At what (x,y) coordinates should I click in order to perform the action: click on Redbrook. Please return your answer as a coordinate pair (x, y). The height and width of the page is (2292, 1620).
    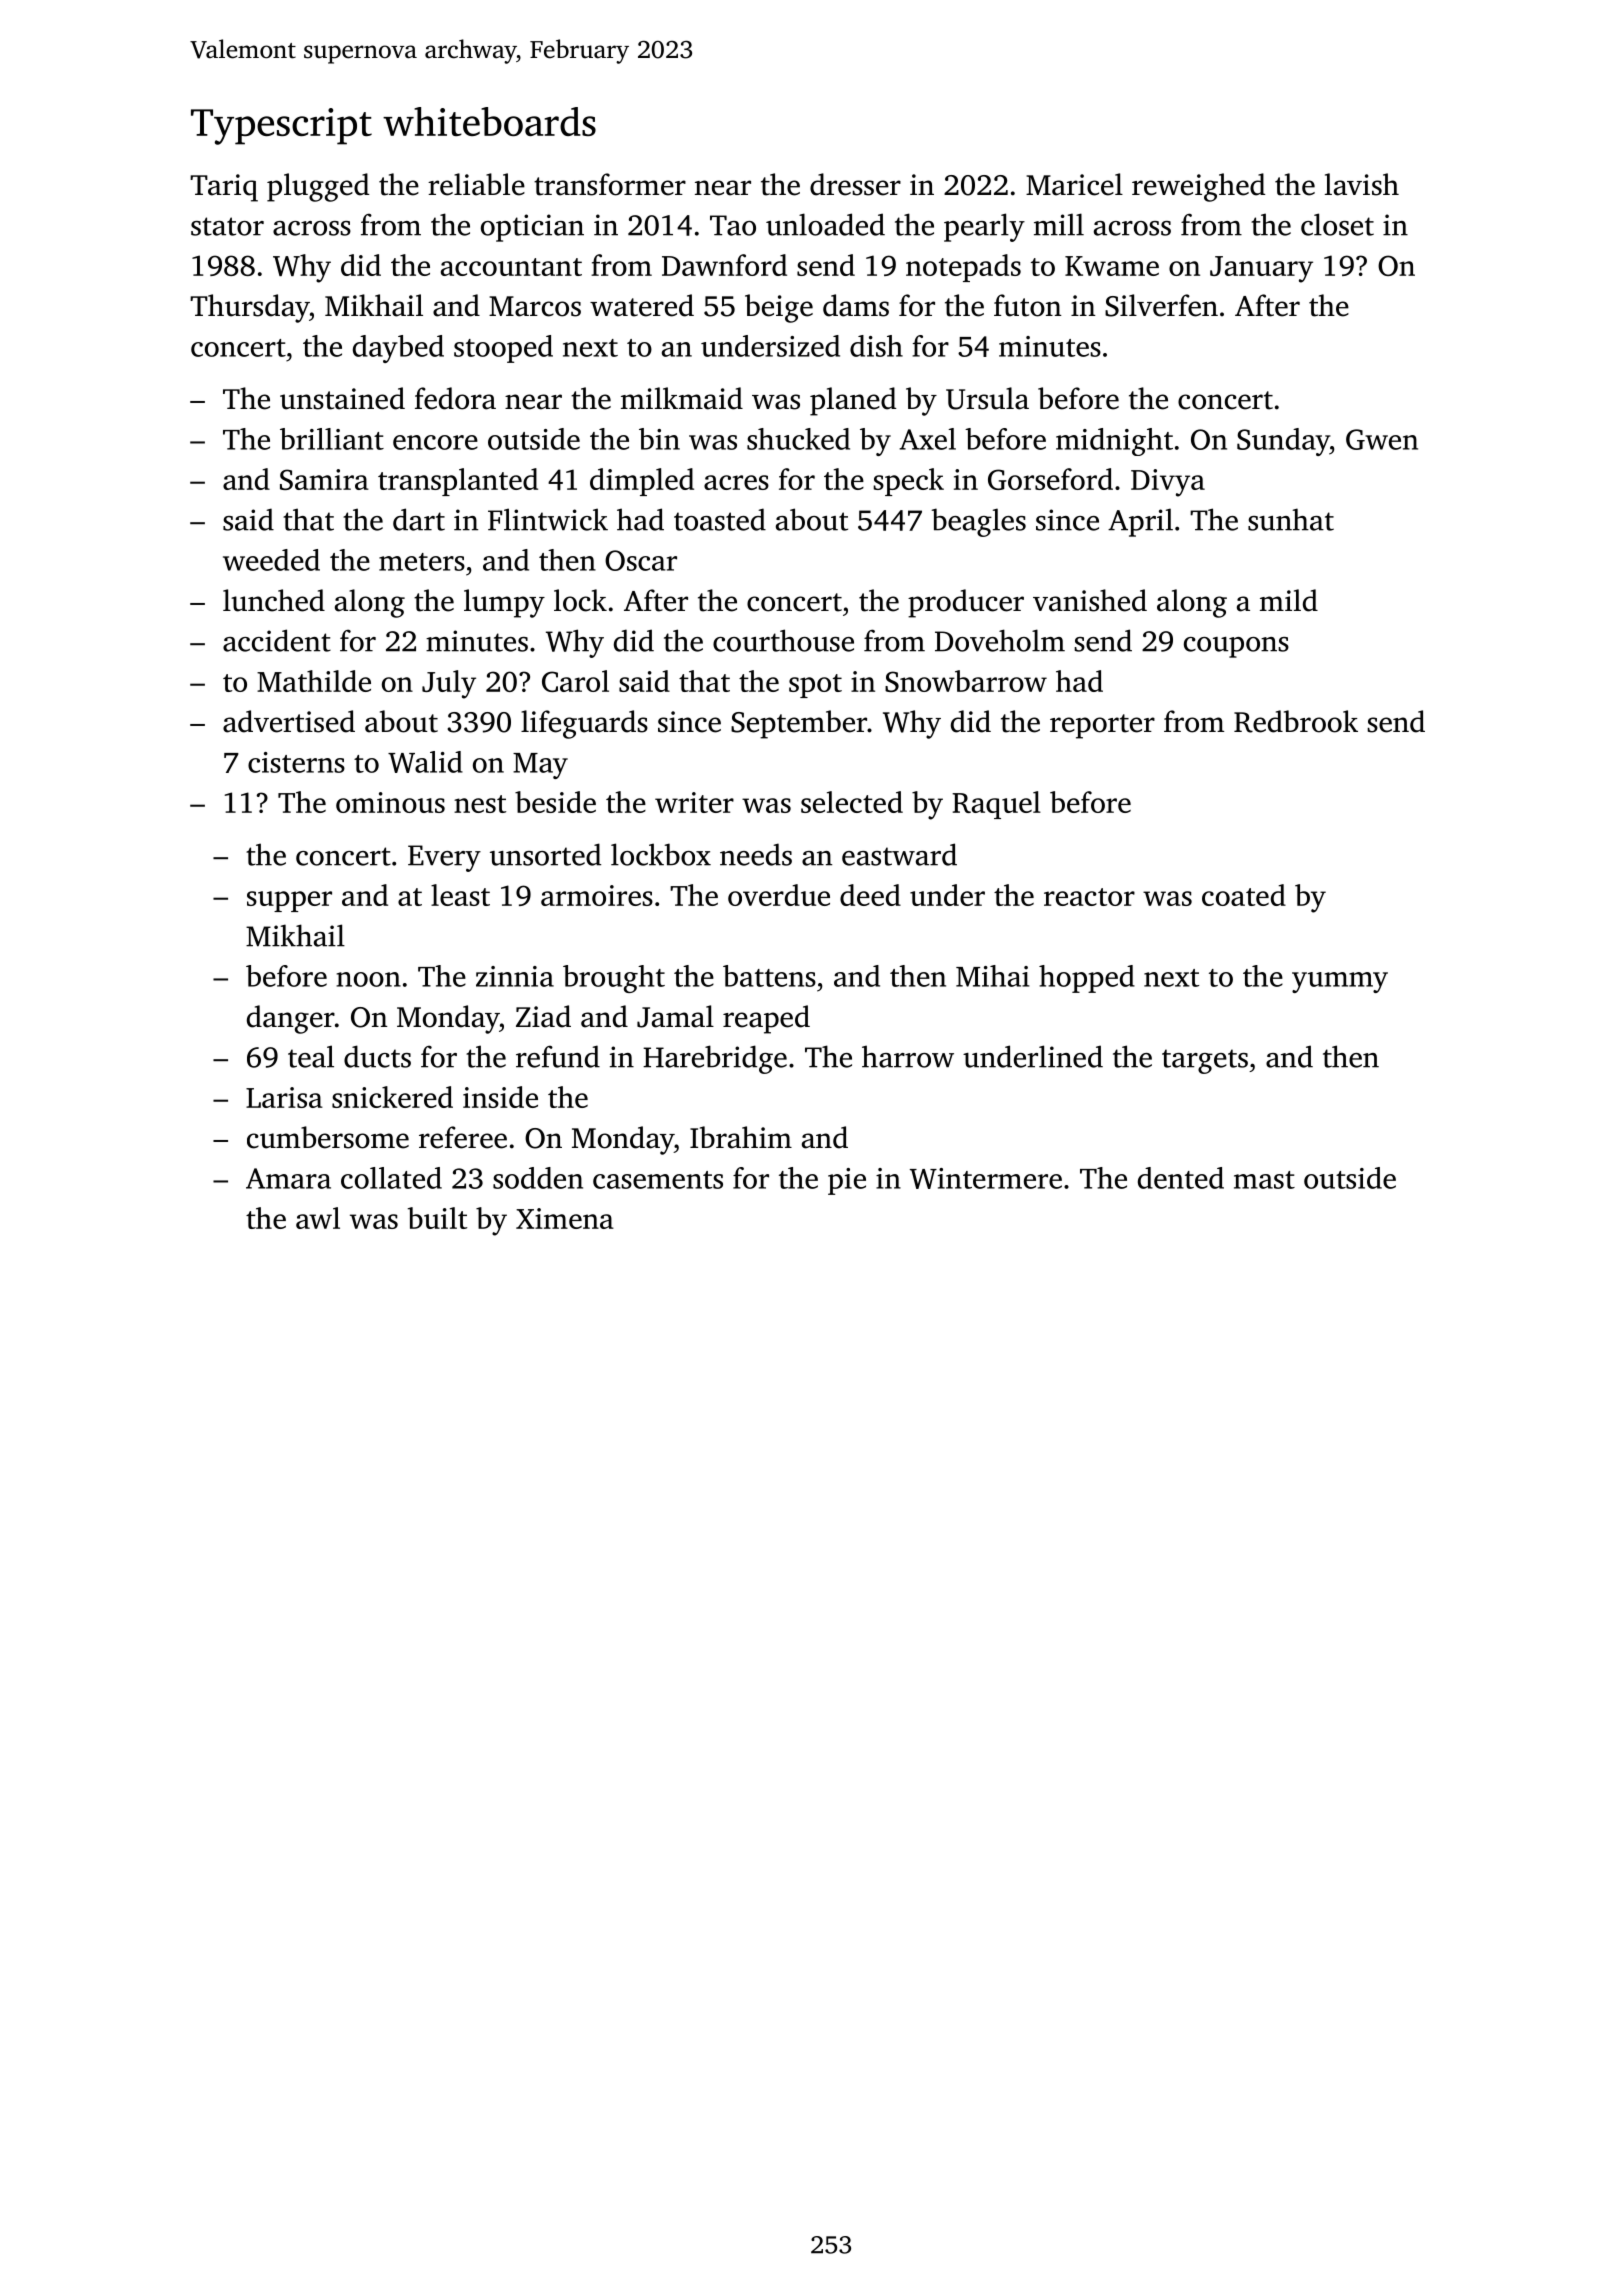
    Looking at the image, I should click on (1296, 721).
